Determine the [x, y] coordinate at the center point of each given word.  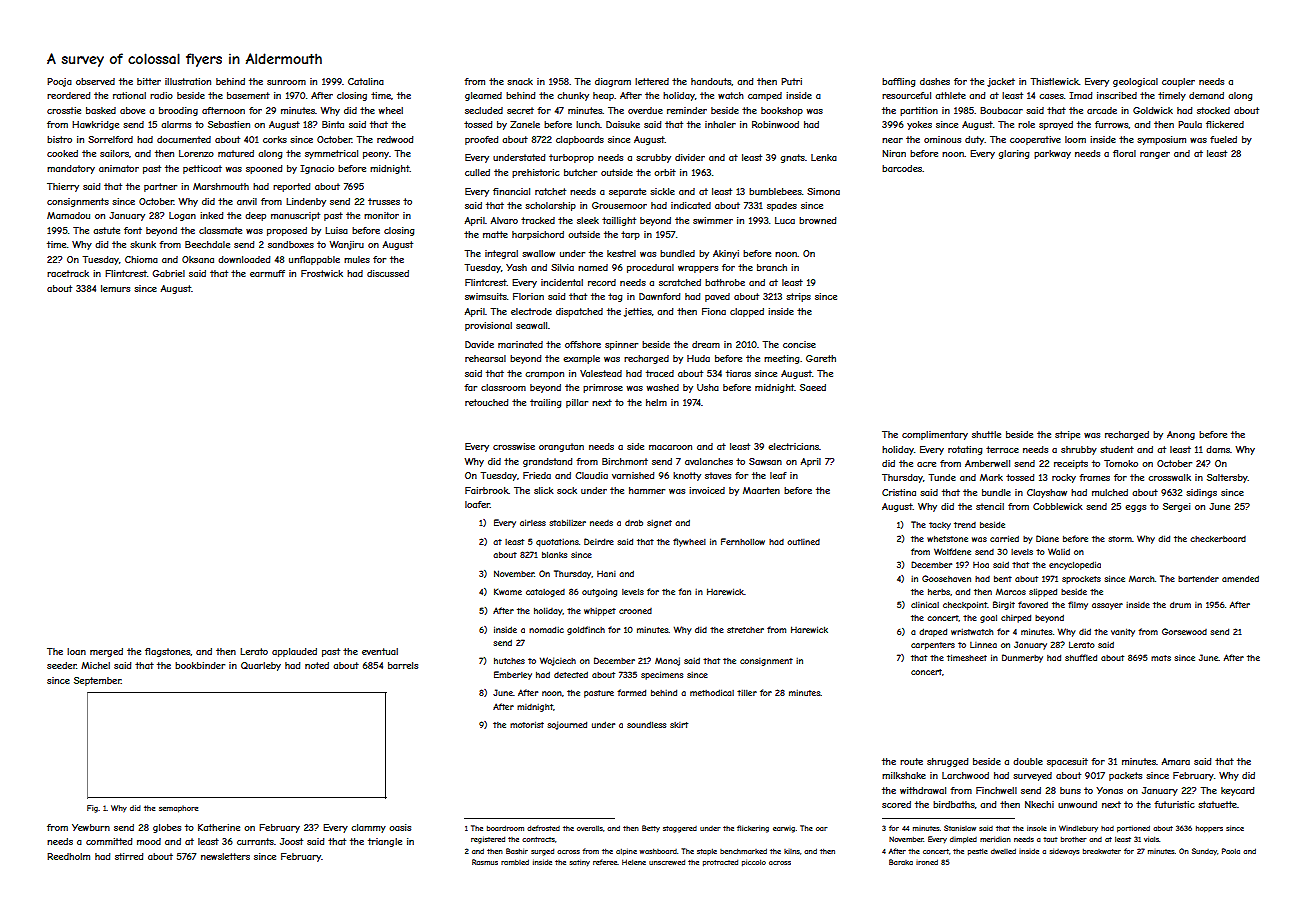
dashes [935, 81]
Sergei [1176, 507]
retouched [486, 402]
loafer [477, 504]
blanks [554, 554]
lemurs [115, 288]
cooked [62, 153]
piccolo [754, 863]
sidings [1201, 493]
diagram [613, 82]
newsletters [225, 856]
